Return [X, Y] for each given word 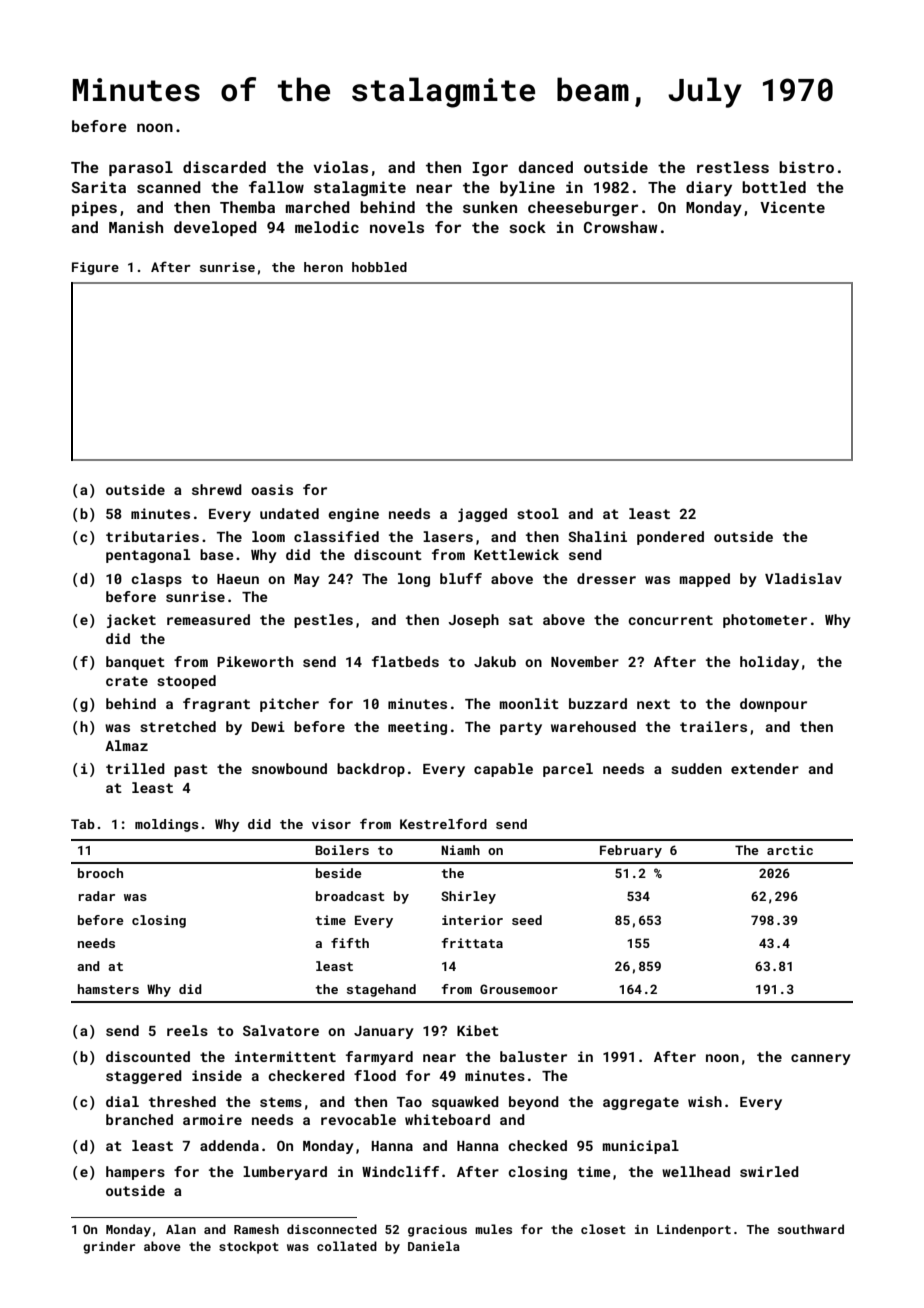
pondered [670, 538]
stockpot [249, 1247]
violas [340, 167]
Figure [95, 268]
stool [538, 513]
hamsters [108, 989]
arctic [790, 850]
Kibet [478, 1030]
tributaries [152, 536]
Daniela [434, 1246]
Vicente [792, 207]
